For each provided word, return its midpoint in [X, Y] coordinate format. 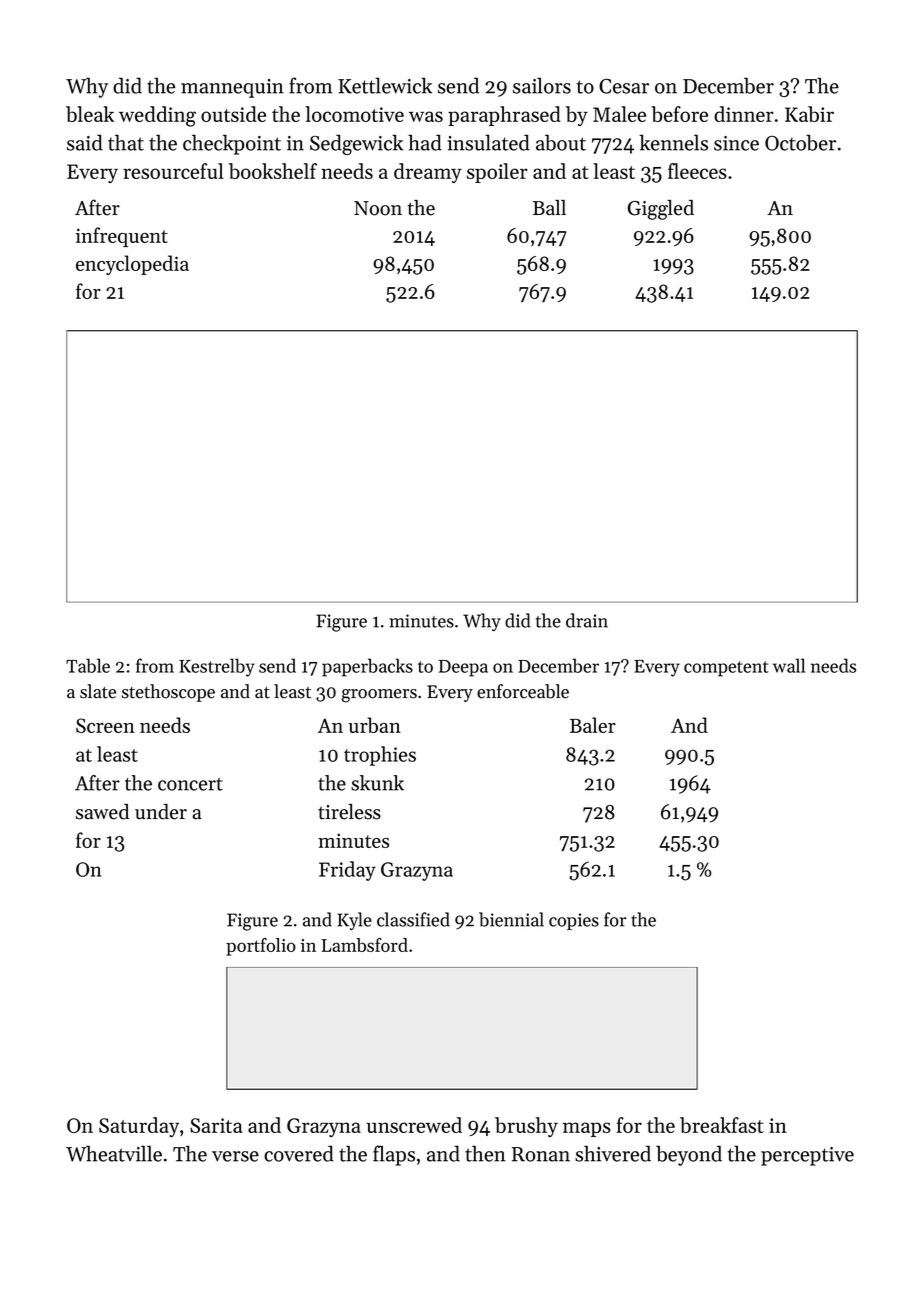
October [800, 143]
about [561, 142]
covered [299, 1153]
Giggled [661, 210]
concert [190, 784]
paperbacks [367, 667]
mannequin [232, 88]
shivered [613, 1153]
